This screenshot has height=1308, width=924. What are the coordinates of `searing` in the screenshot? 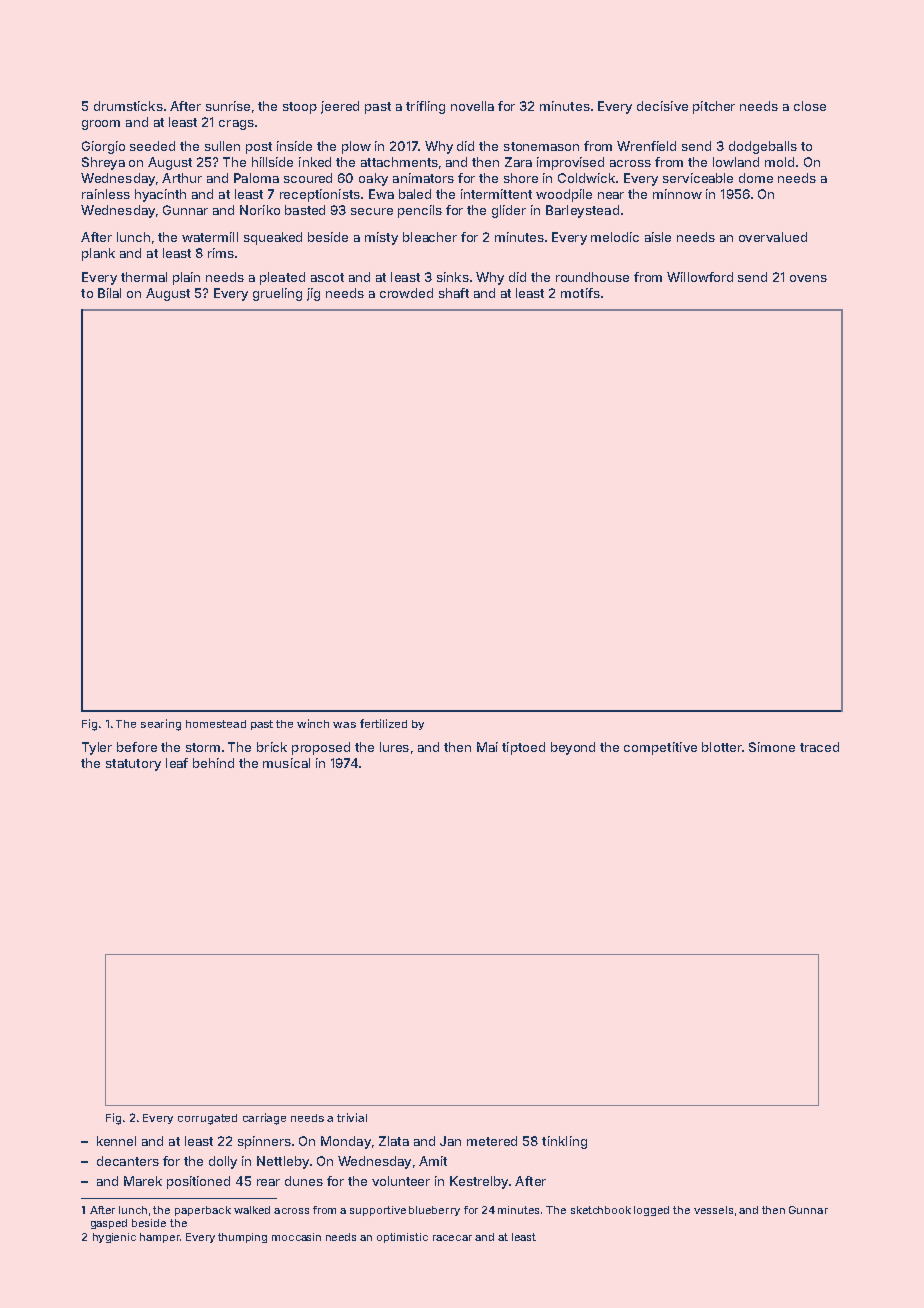 It's located at (161, 725).
